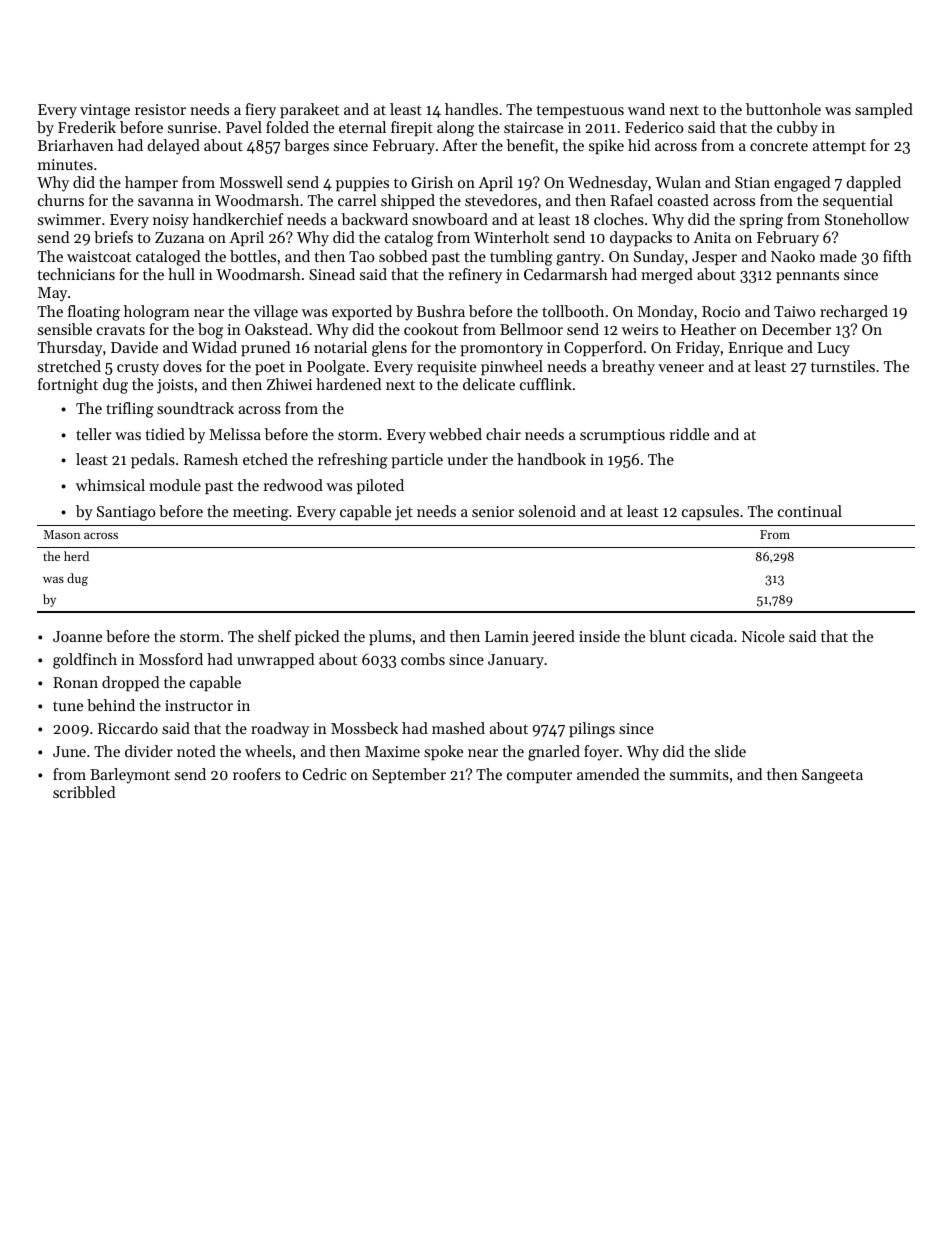 This screenshot has width=952, height=1233. I want to click on Sinead, so click(332, 274).
